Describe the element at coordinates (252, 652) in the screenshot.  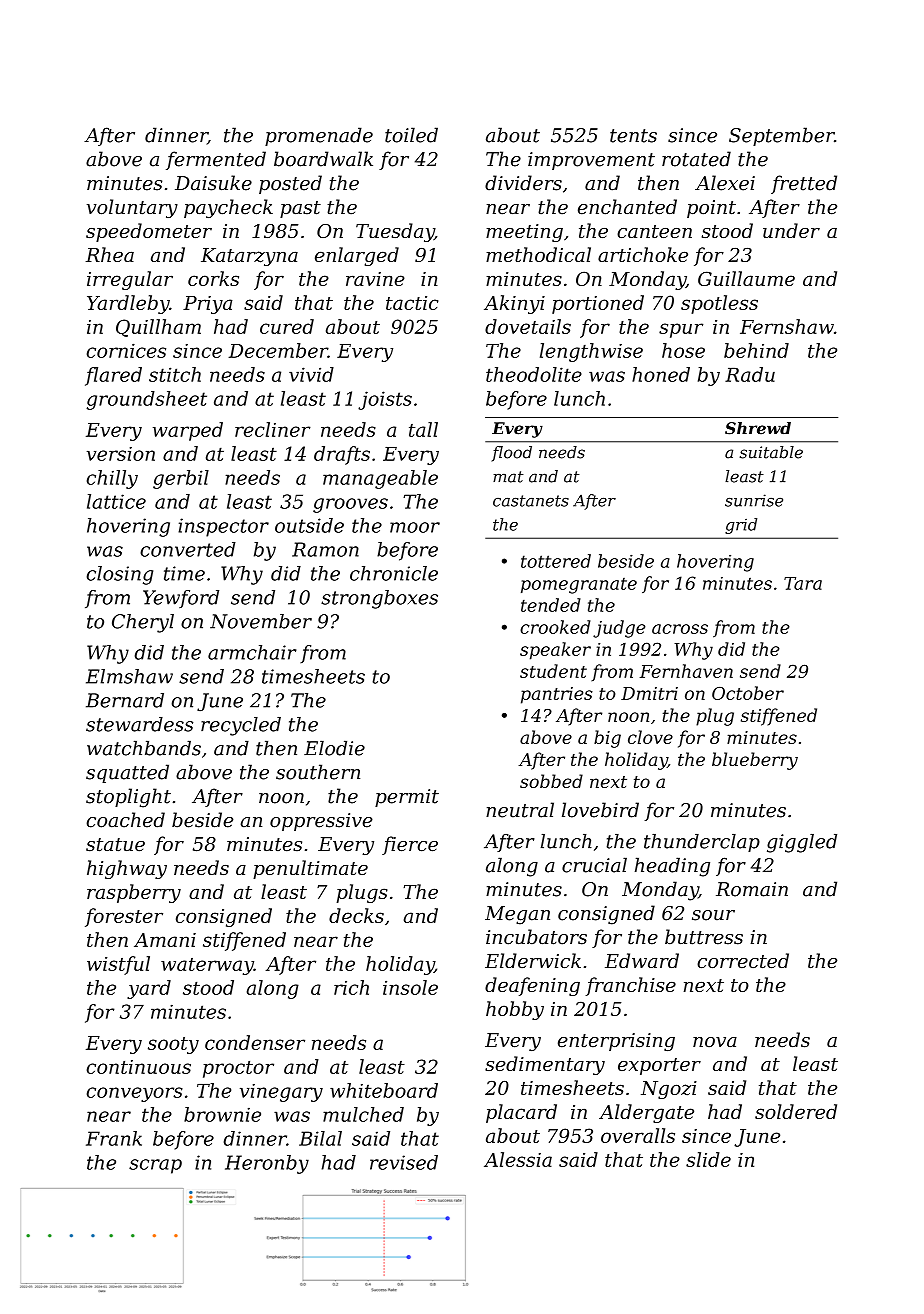
I see `armchair` at that location.
